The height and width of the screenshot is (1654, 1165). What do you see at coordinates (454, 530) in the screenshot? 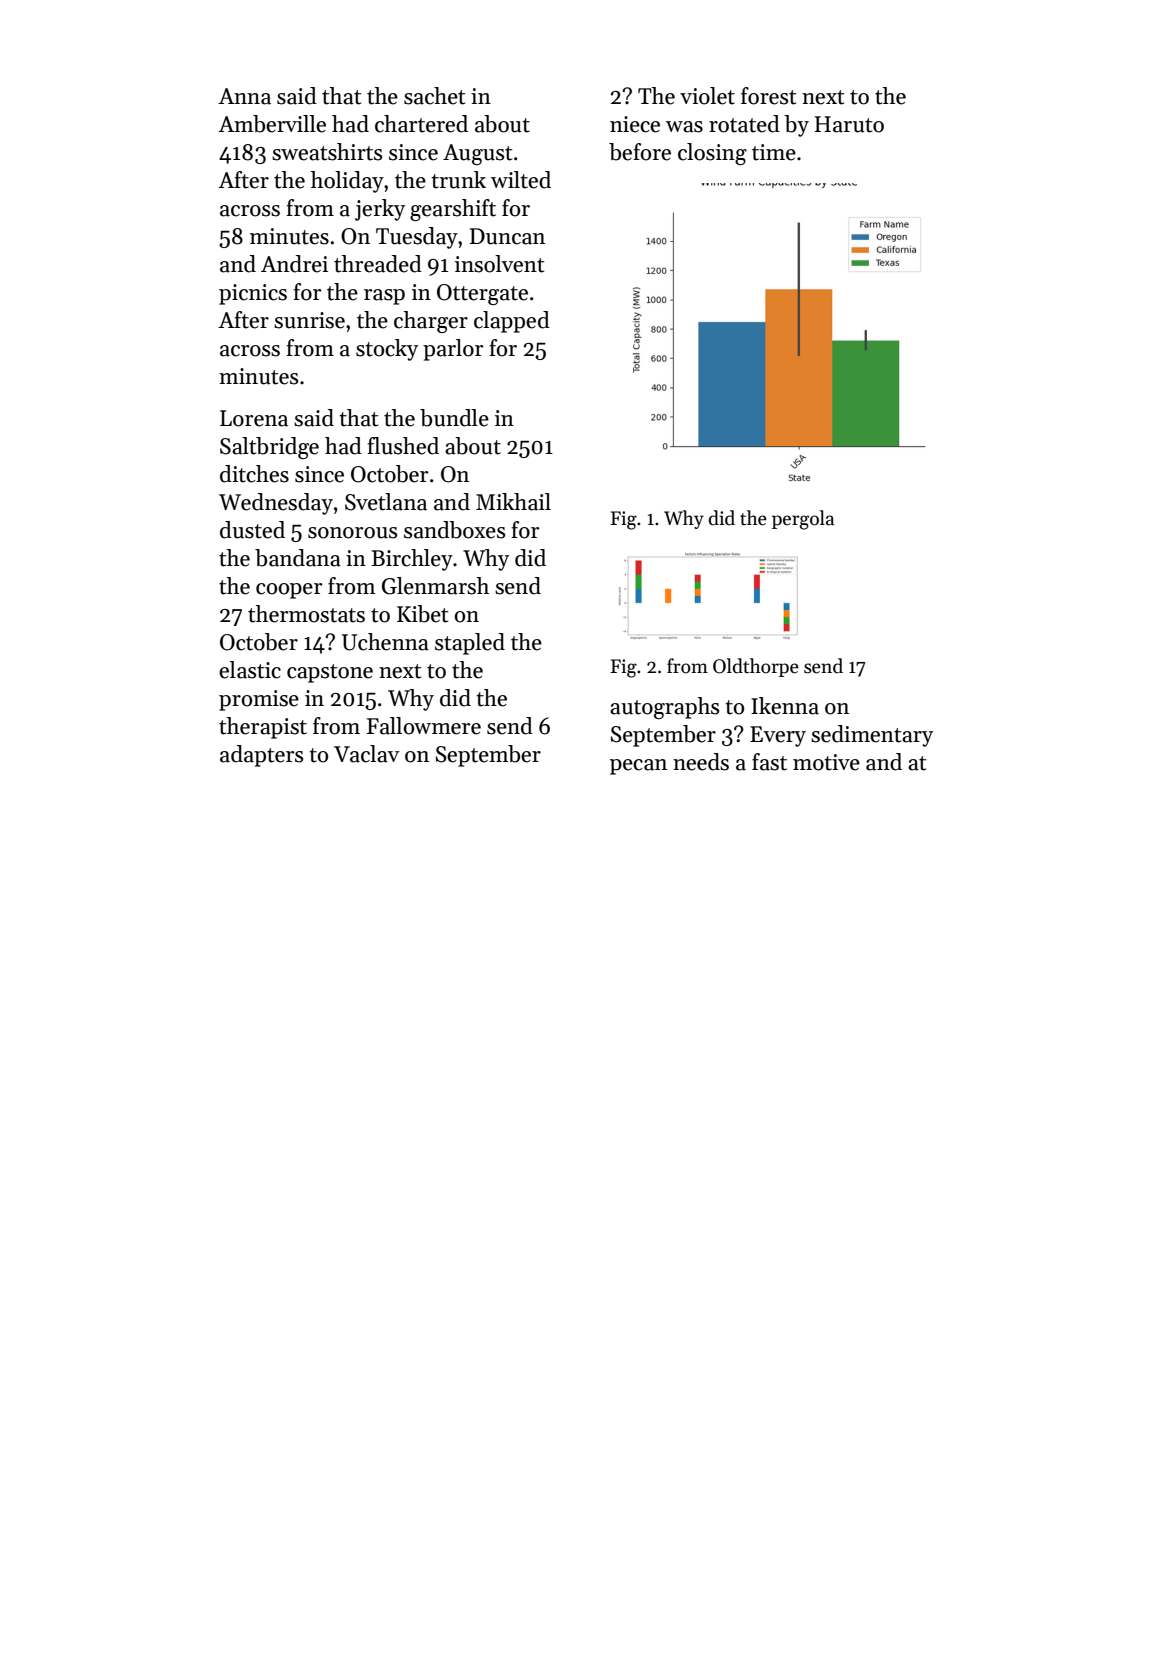
I see `sandboxes` at bounding box center [454, 530].
